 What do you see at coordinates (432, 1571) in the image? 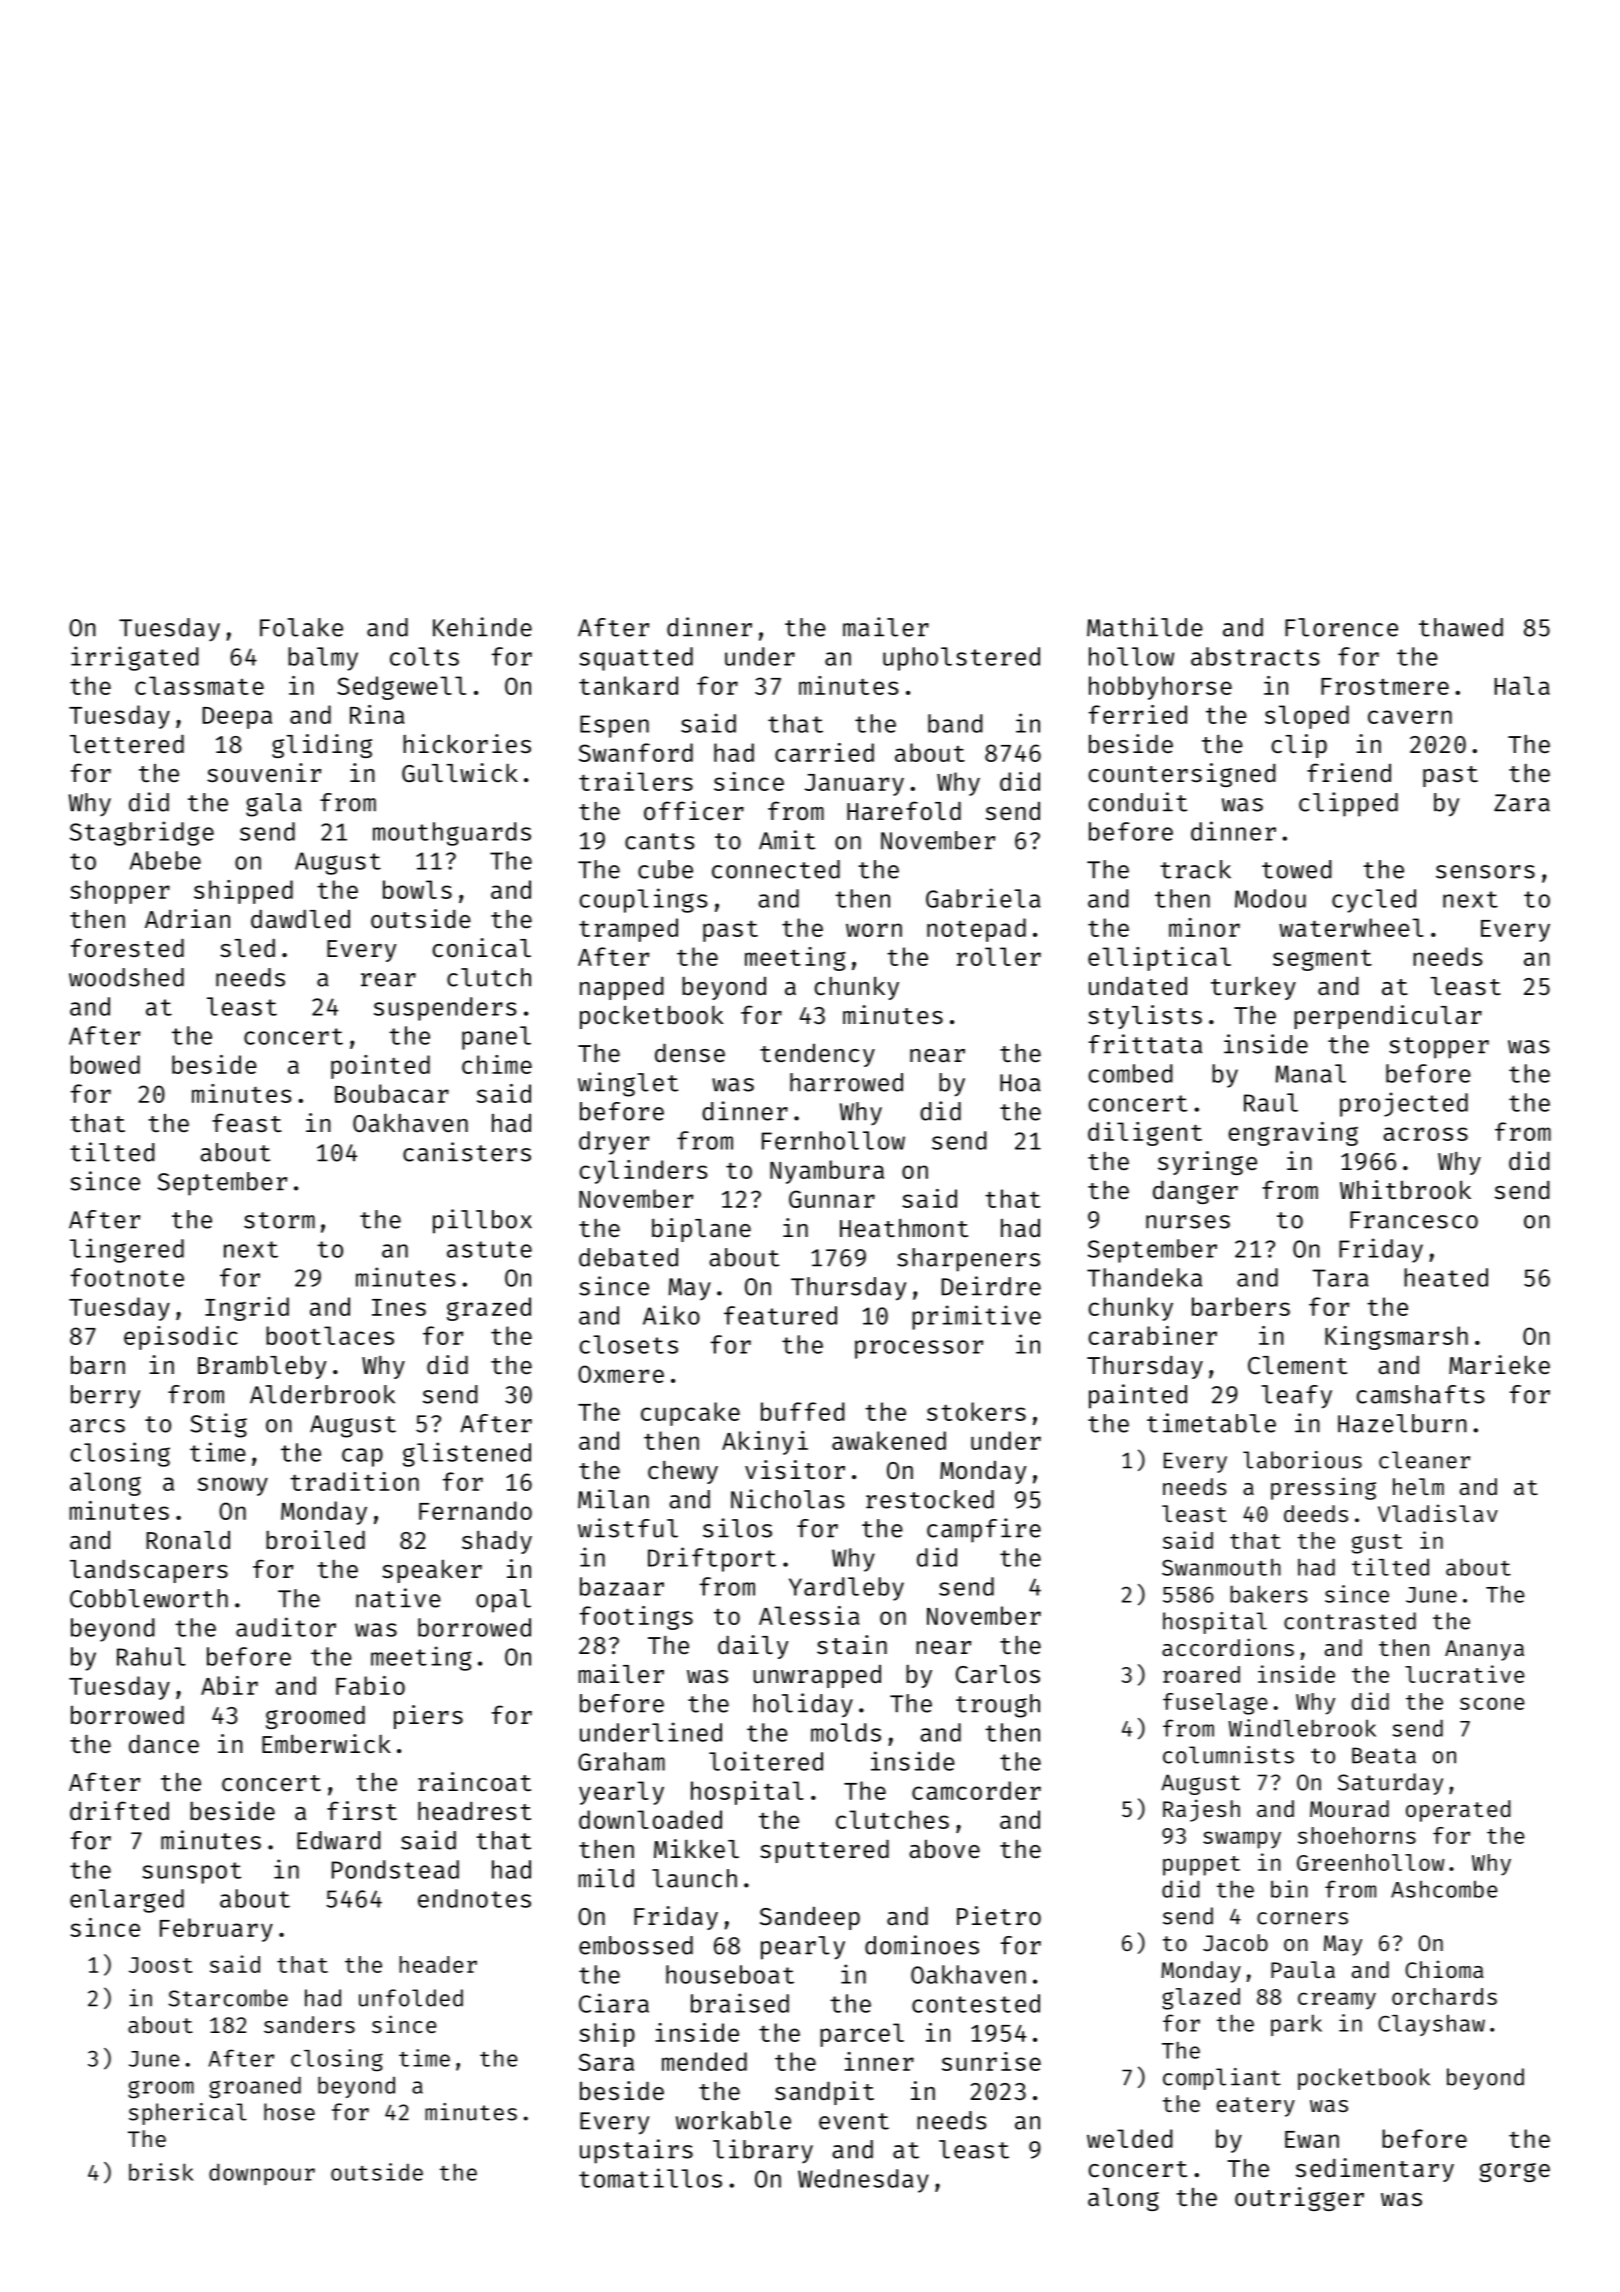
I see `speaker` at bounding box center [432, 1571].
